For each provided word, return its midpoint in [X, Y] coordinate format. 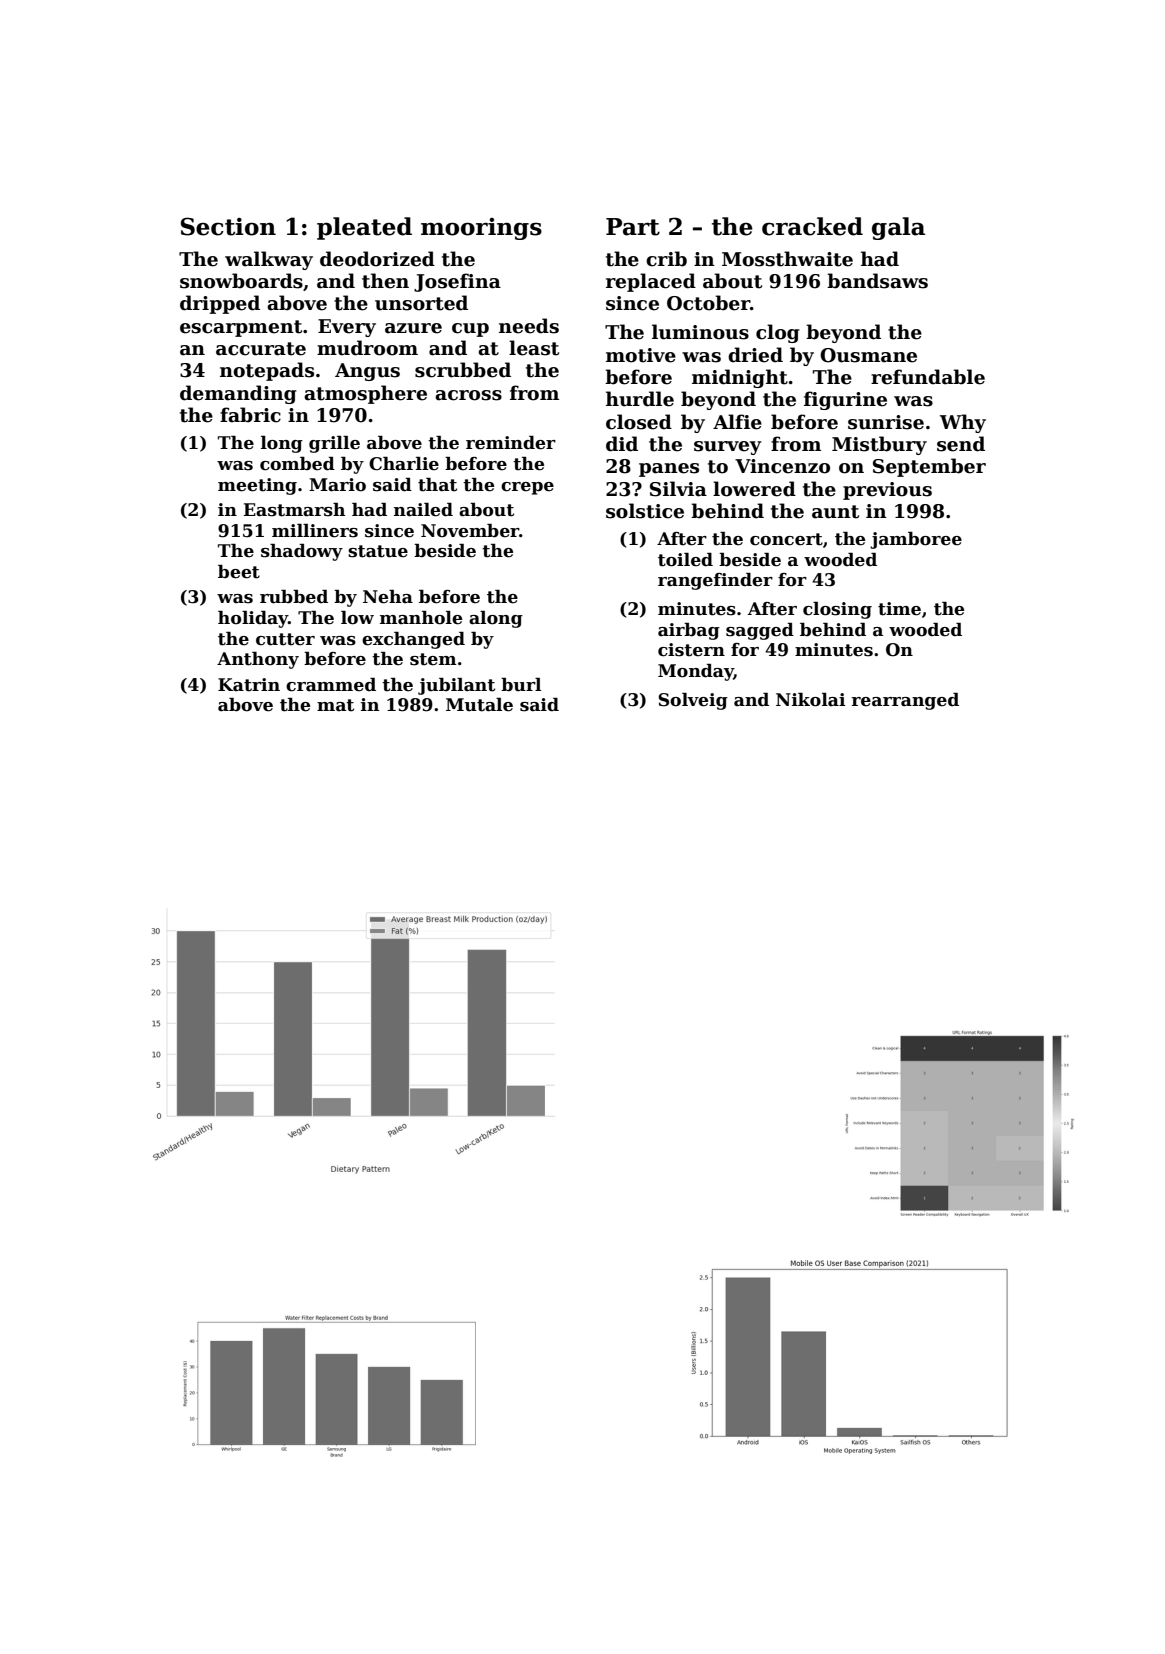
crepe [527, 488]
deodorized [377, 259]
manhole [421, 618]
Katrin [249, 685]
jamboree [916, 540]
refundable [928, 377]
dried [755, 355]
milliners [315, 531]
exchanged [413, 640]
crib [666, 259]
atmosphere [365, 394]
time [899, 609]
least [534, 348]
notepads [267, 371]
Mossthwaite [787, 259]
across [468, 395]
